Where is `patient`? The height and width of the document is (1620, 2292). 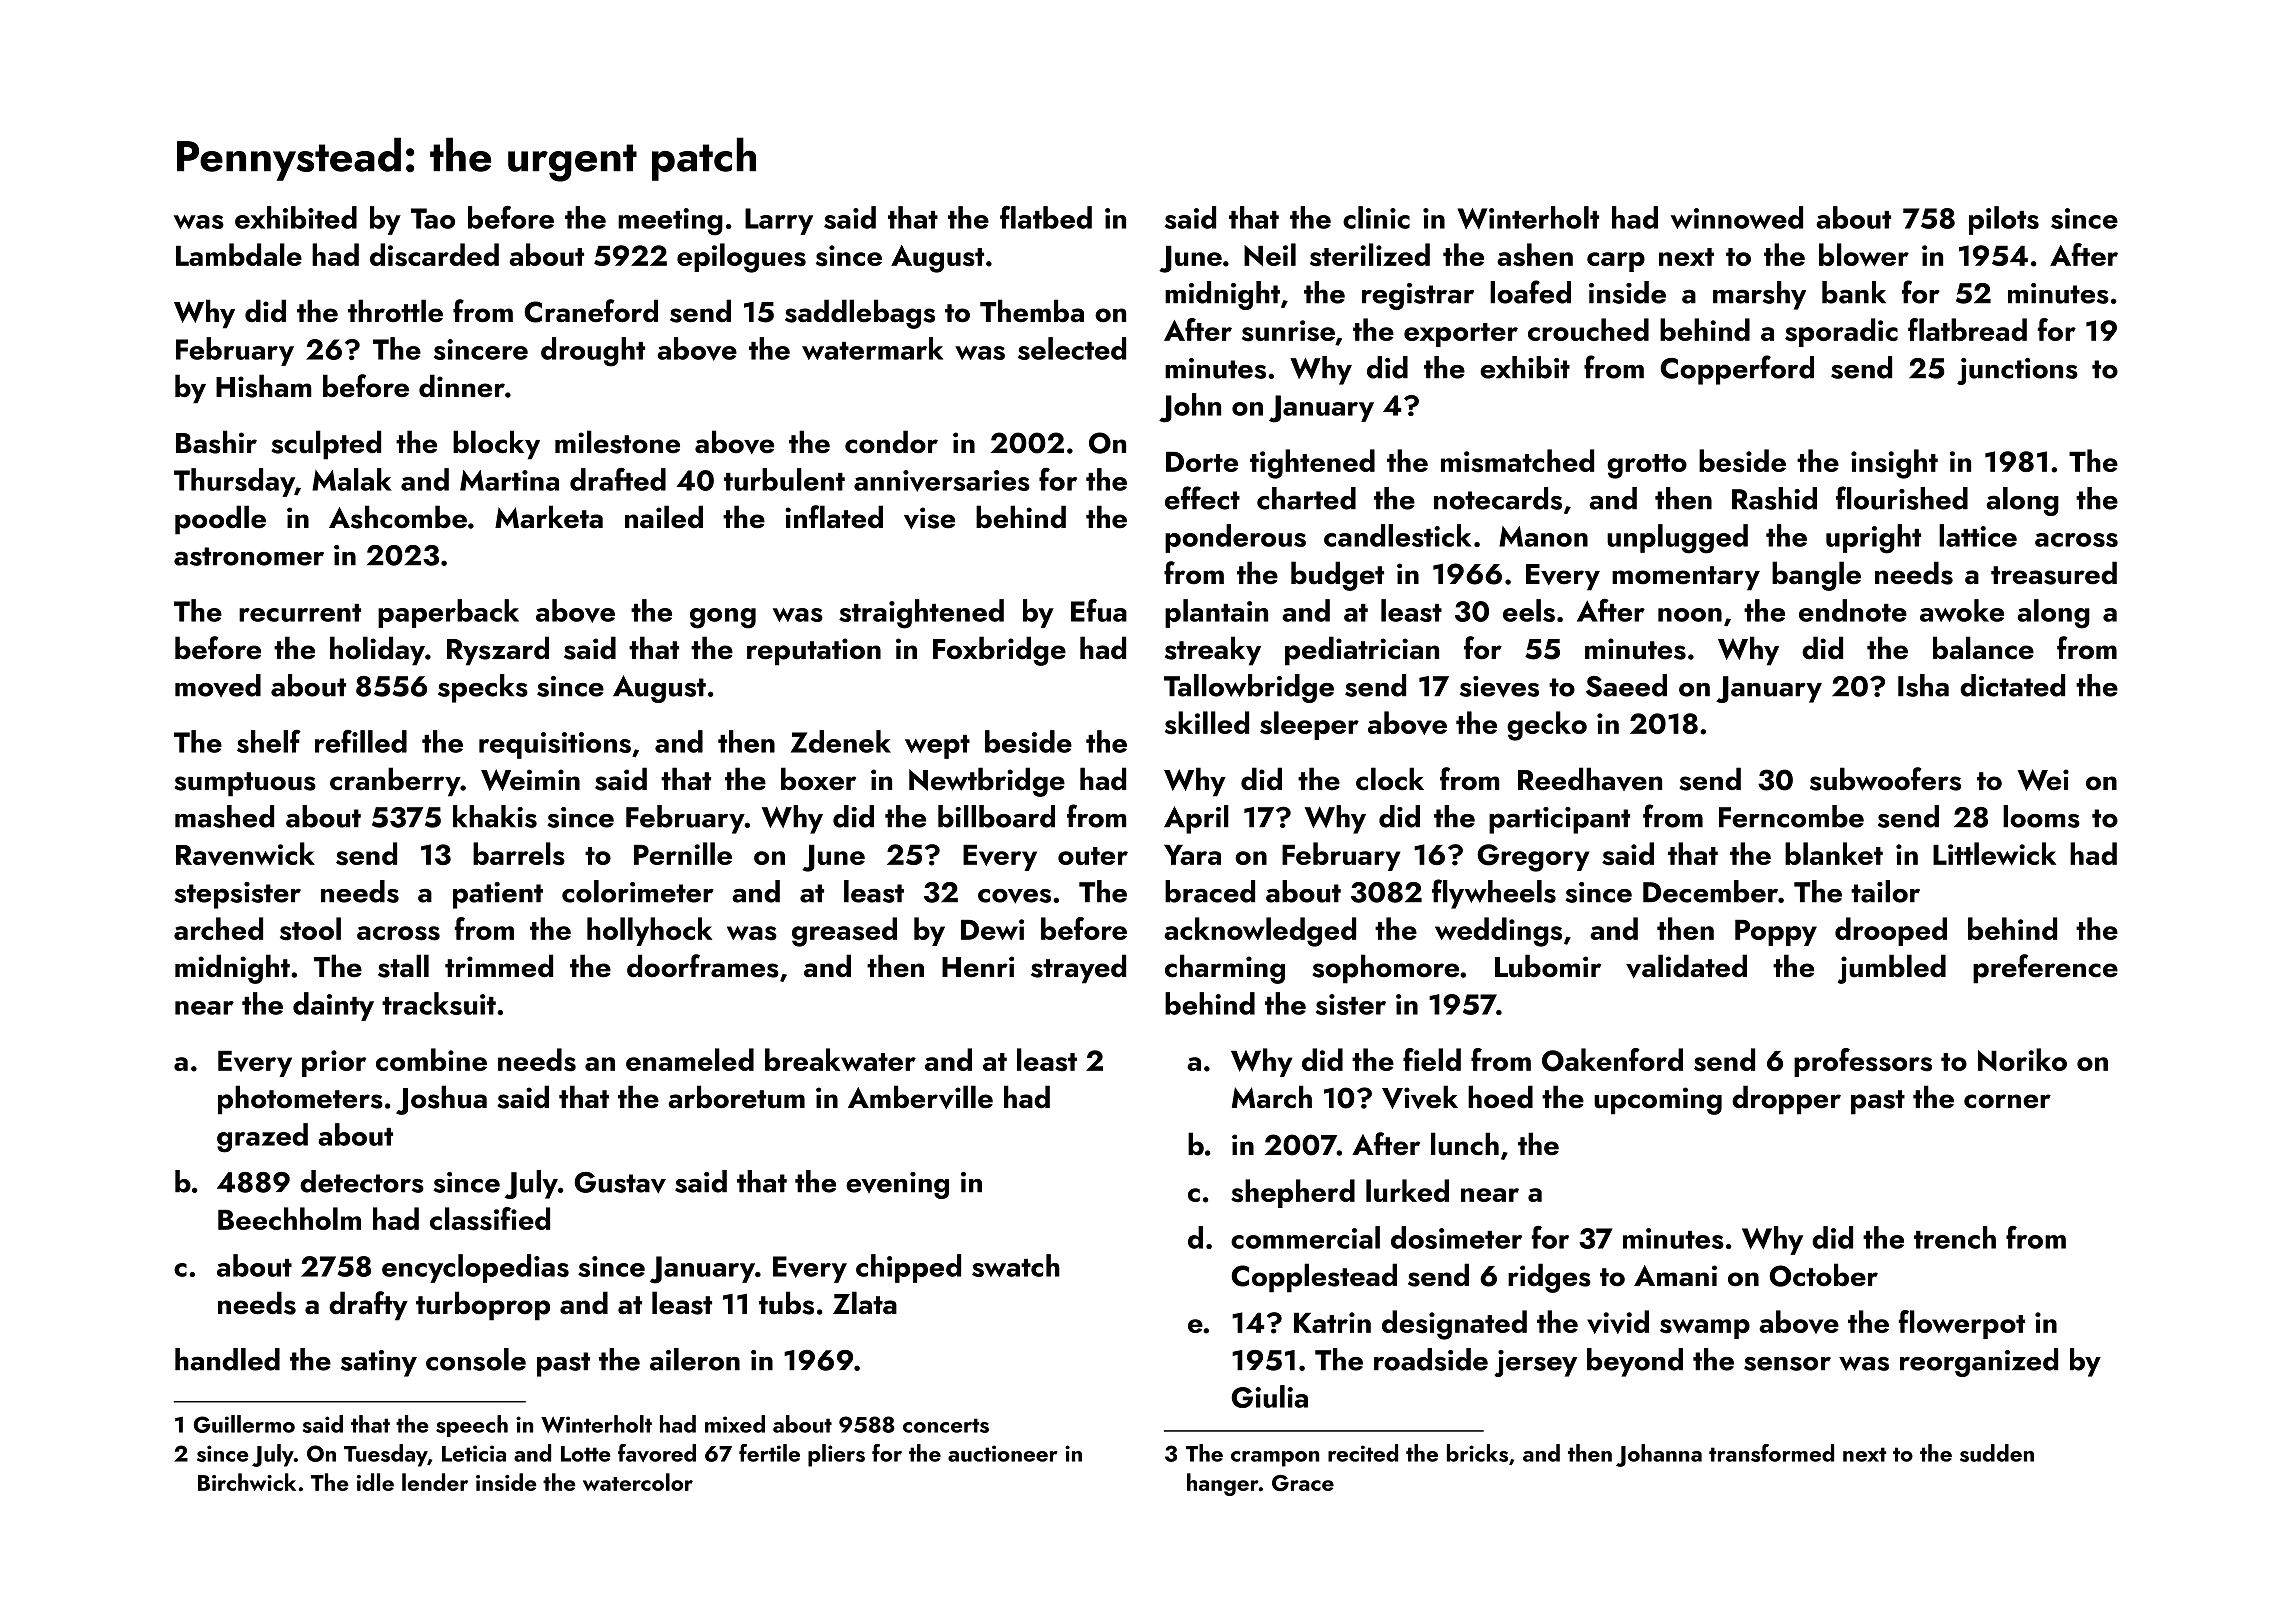 patient is located at coordinates (498, 895).
